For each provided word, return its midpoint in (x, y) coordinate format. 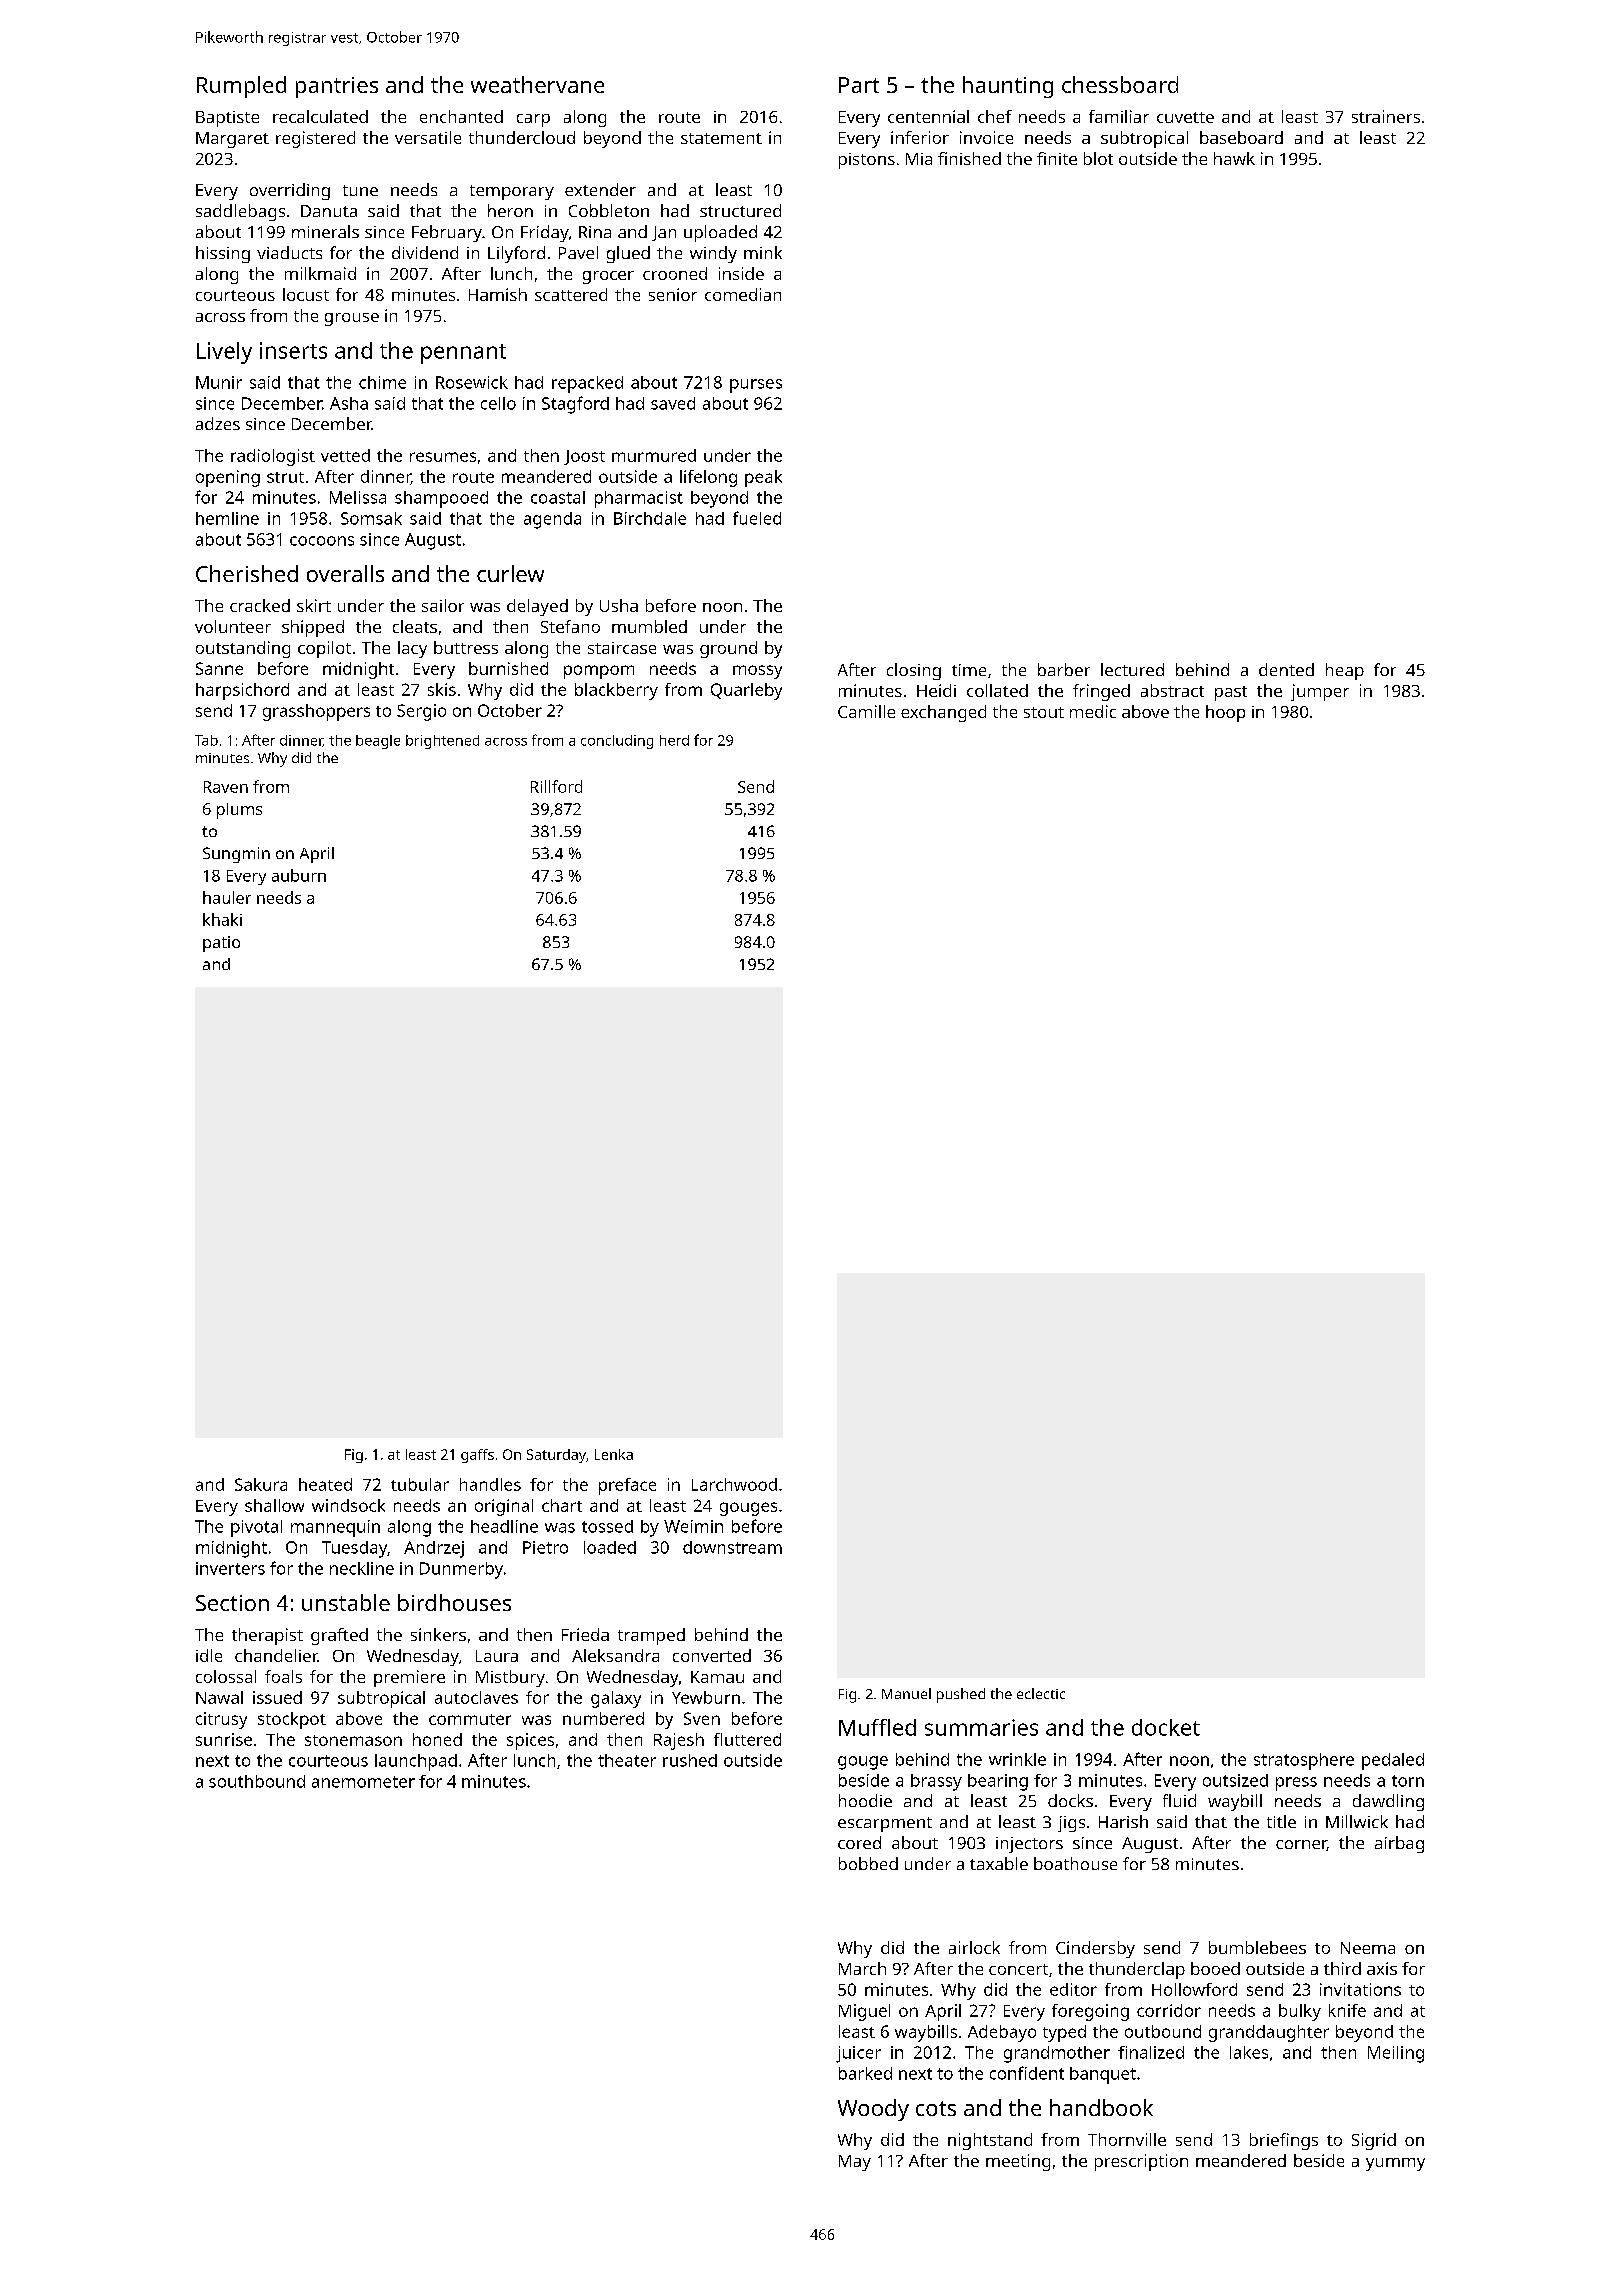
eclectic (1041, 1693)
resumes (443, 457)
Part (859, 85)
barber (1064, 669)
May (855, 2163)
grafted (339, 1636)
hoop (1225, 713)
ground (728, 649)
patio (221, 944)
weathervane (537, 84)
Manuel (906, 1693)
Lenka (614, 1454)
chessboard (1120, 84)
